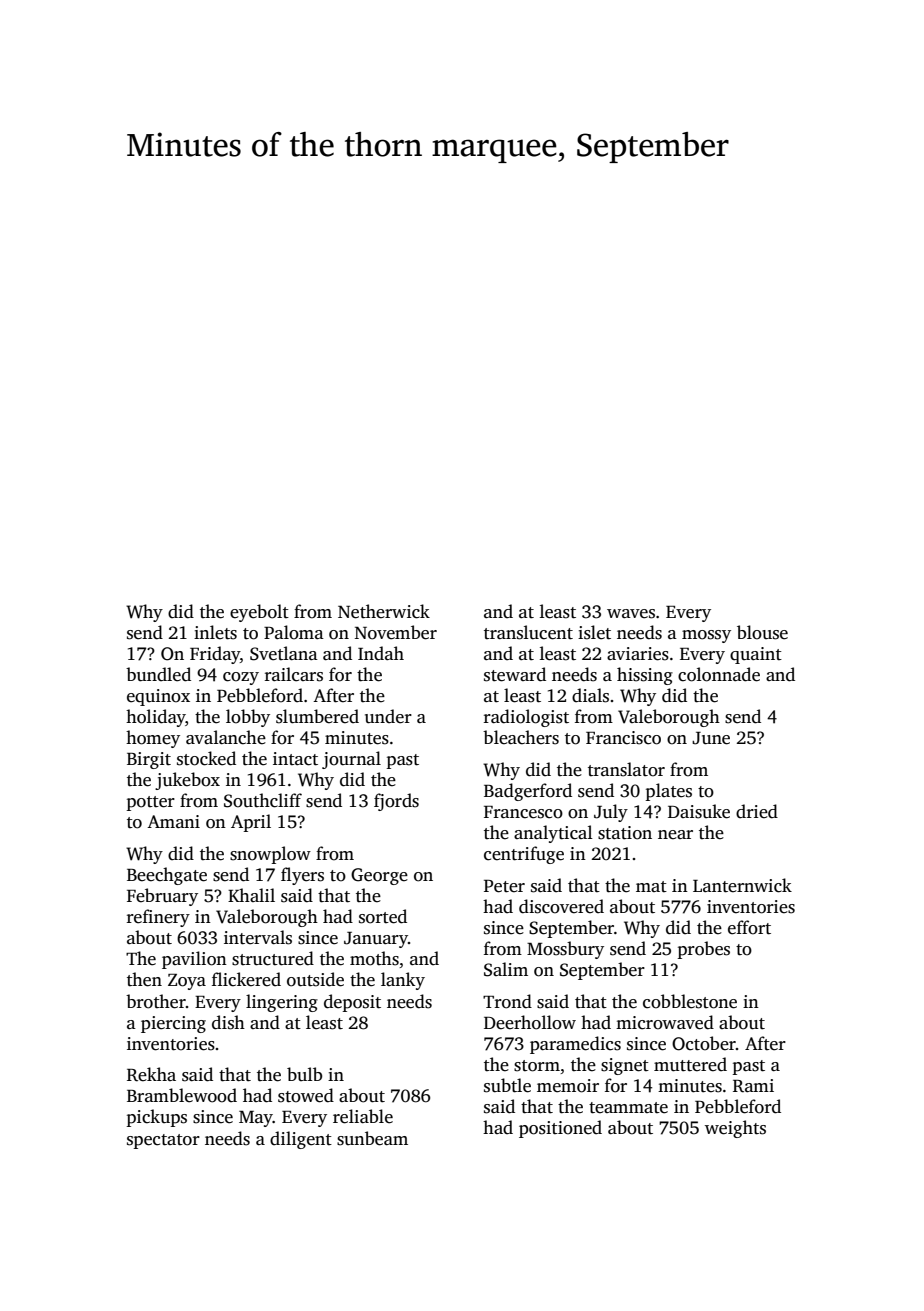 The image size is (924, 1311). Describe the element at coordinates (507, 1085) in the page. I see `subtle` at that location.
